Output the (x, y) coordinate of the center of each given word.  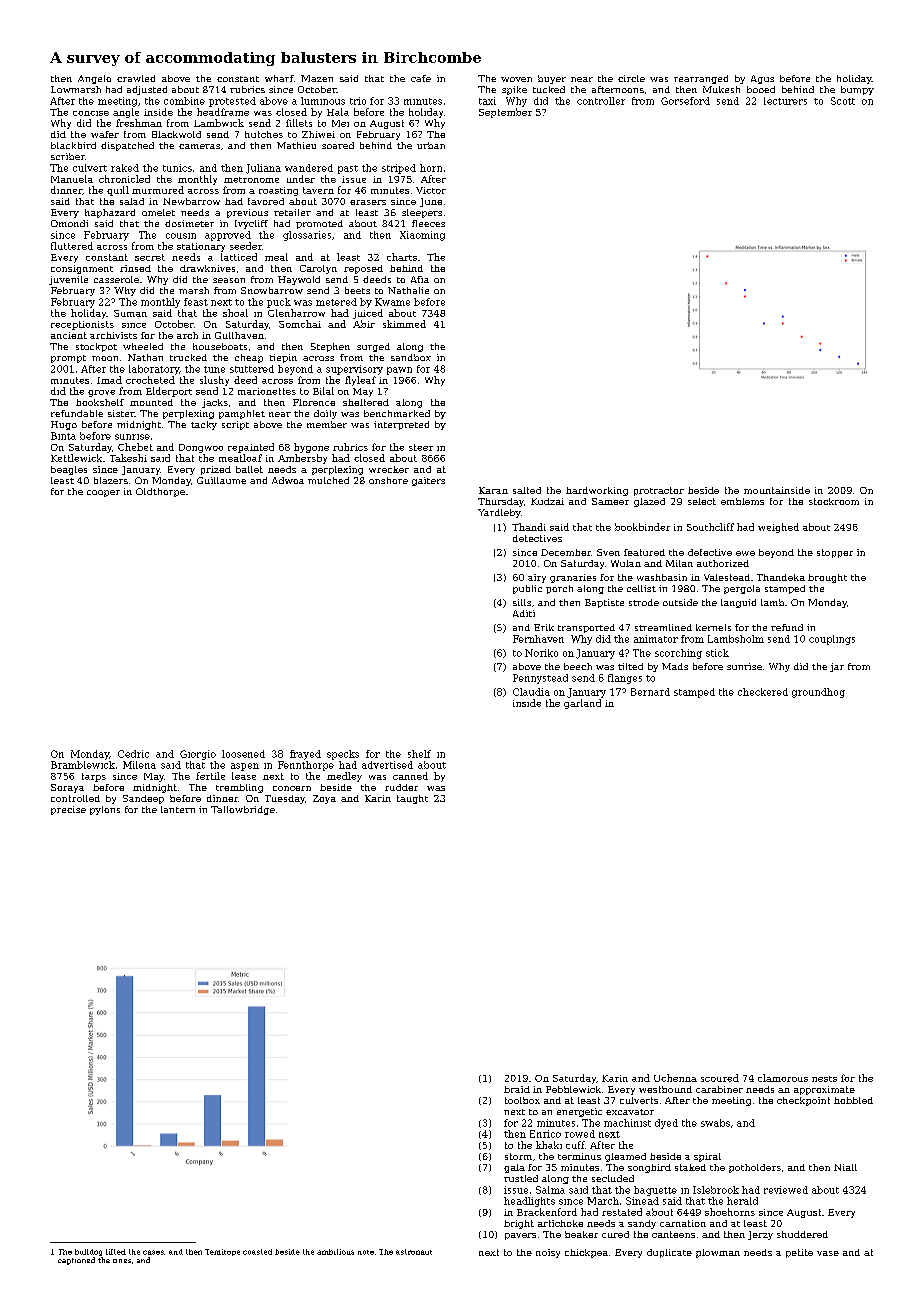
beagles (69, 470)
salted (527, 490)
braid (517, 1089)
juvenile (68, 280)
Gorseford (685, 101)
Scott (843, 101)
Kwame (392, 302)
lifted (116, 1252)
